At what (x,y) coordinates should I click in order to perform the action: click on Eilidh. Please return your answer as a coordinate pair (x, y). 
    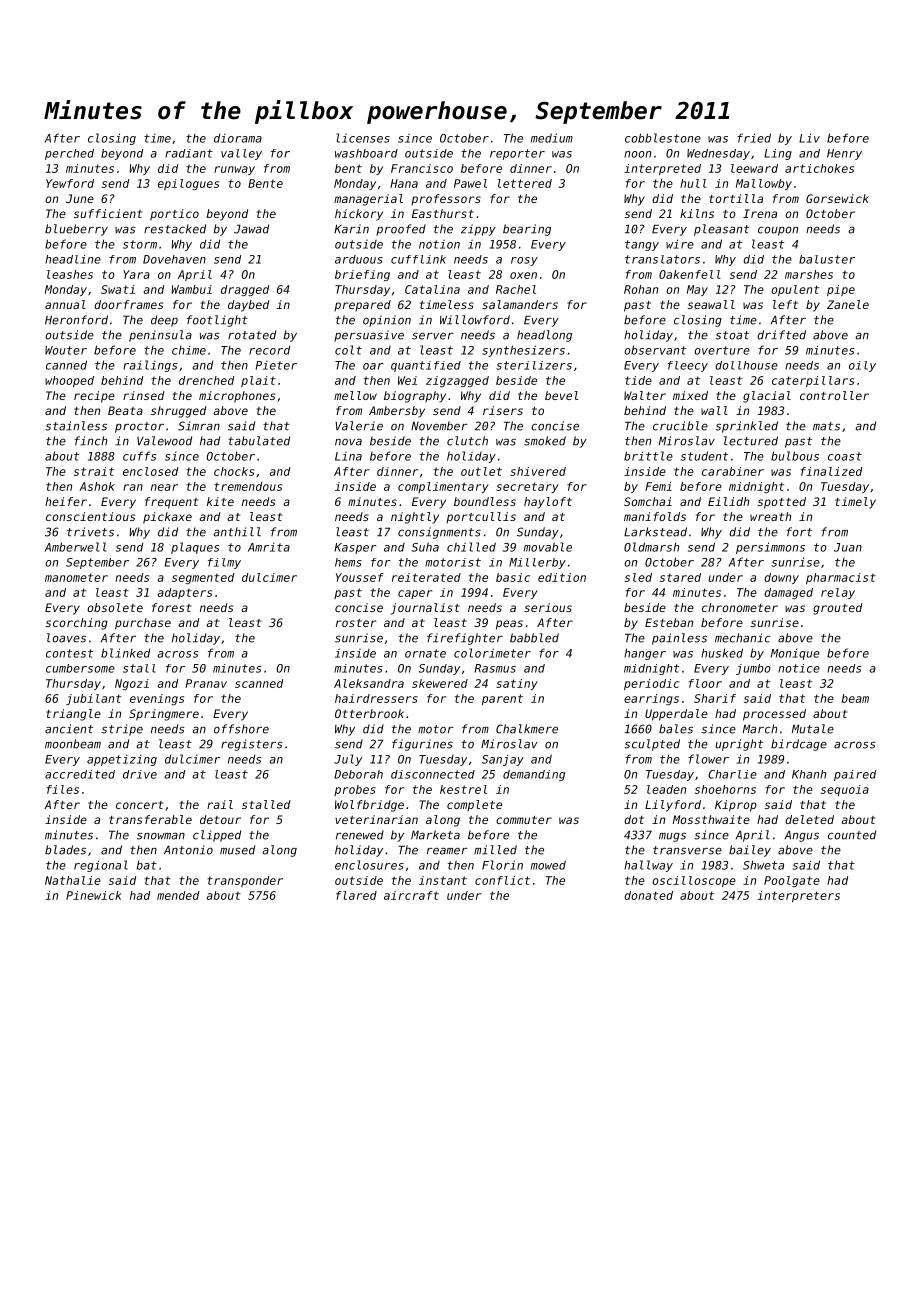
    Looking at the image, I should click on (728, 501).
